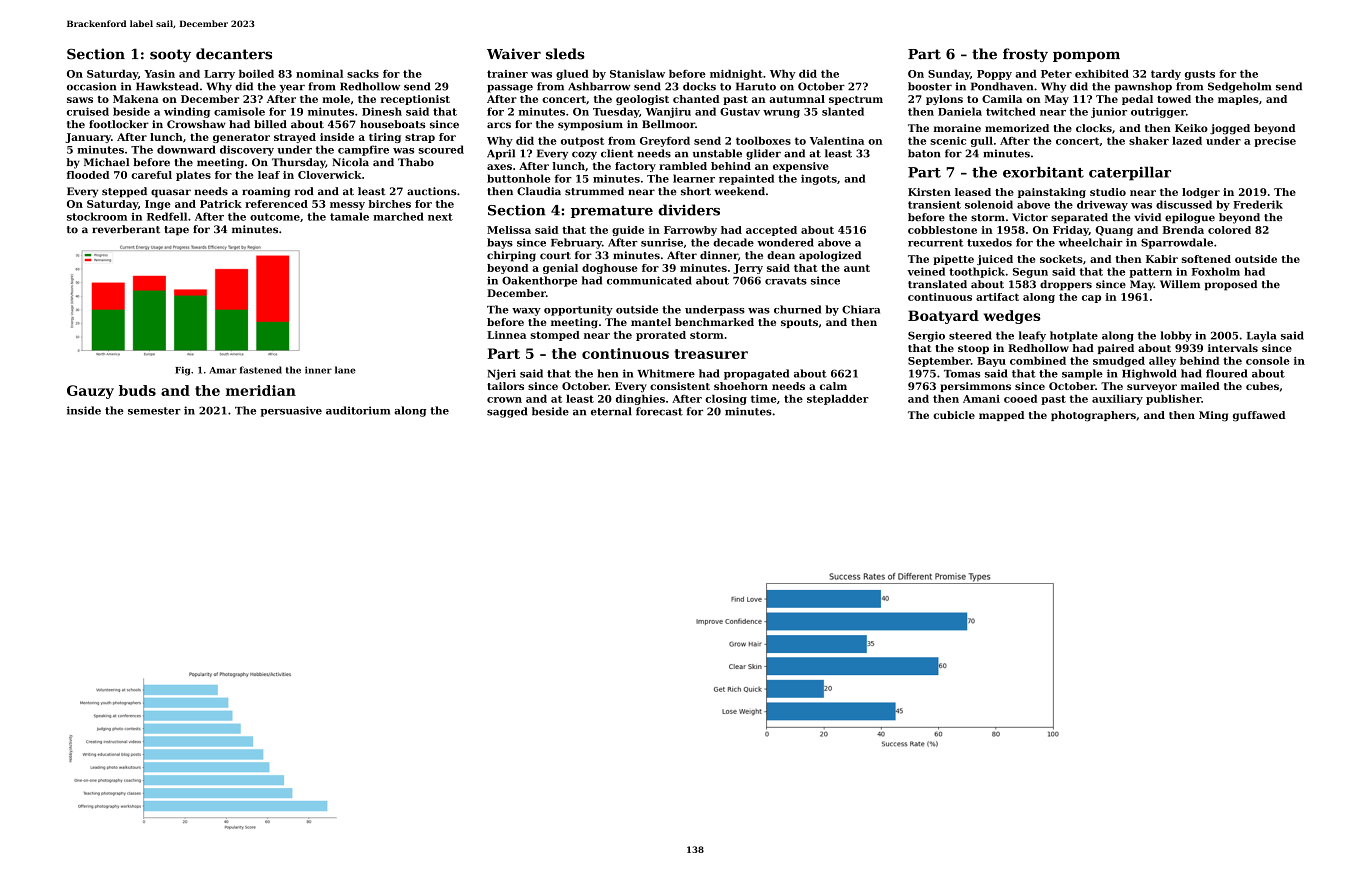  I want to click on auditorium, so click(358, 410).
